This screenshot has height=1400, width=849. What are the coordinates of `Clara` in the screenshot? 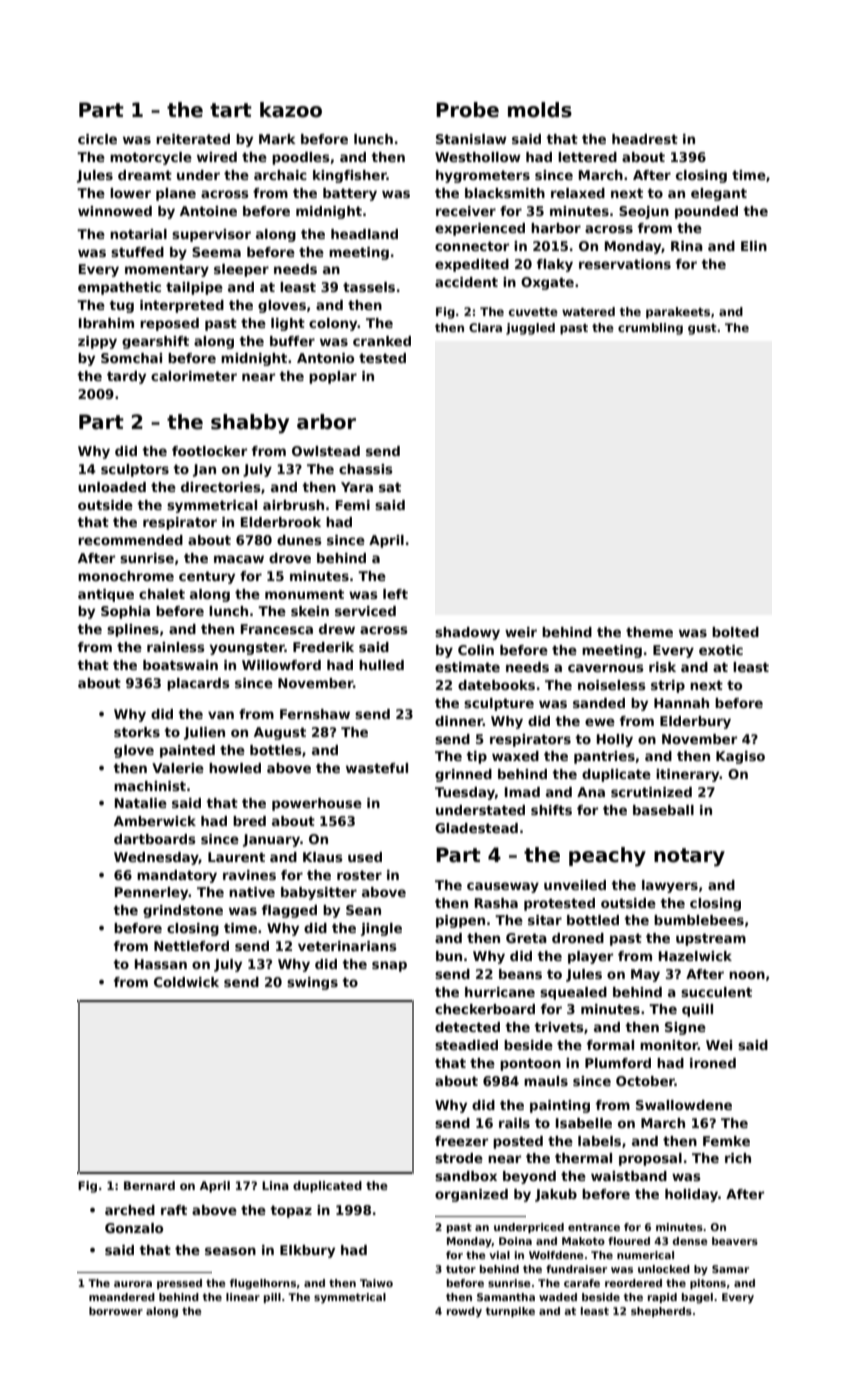 It's located at (485, 327).
